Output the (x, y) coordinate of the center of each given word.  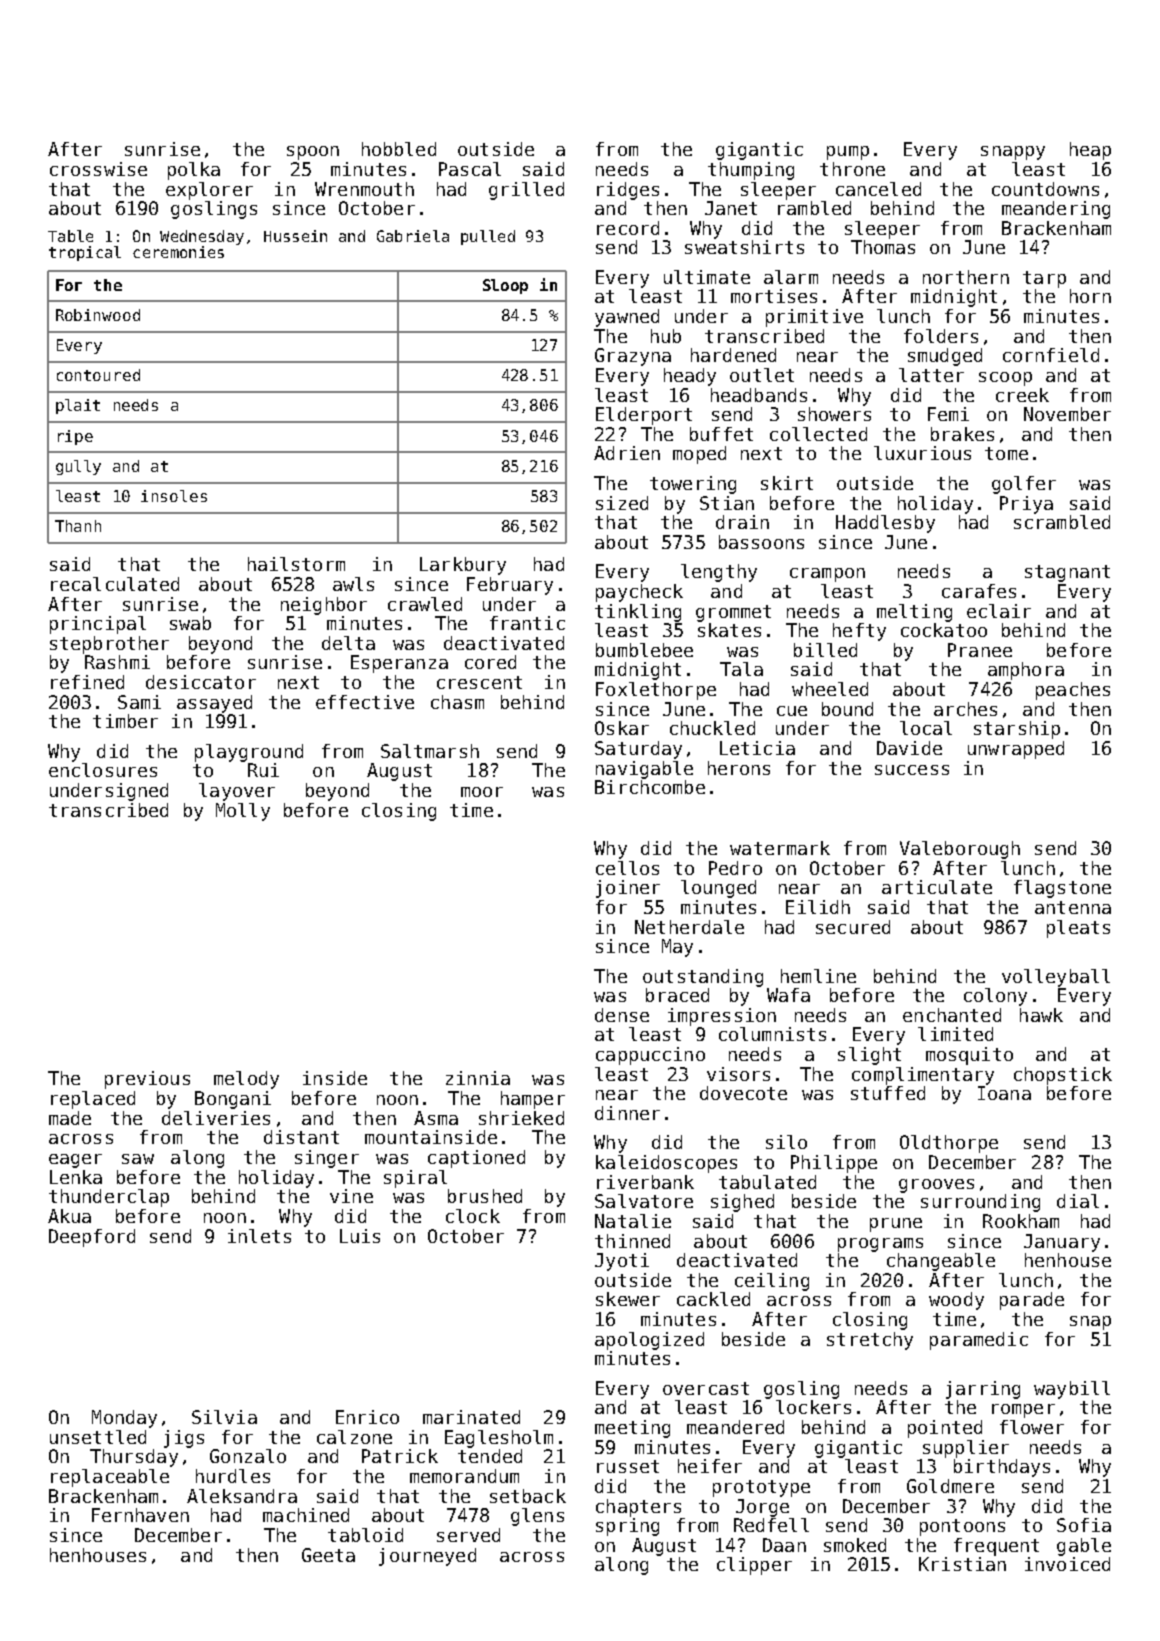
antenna (1073, 907)
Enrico (367, 1417)
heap (1090, 151)
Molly (243, 812)
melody (246, 1080)
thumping (751, 171)
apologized (649, 1341)
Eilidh (818, 907)
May (677, 948)
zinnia (478, 1078)
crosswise (98, 169)
